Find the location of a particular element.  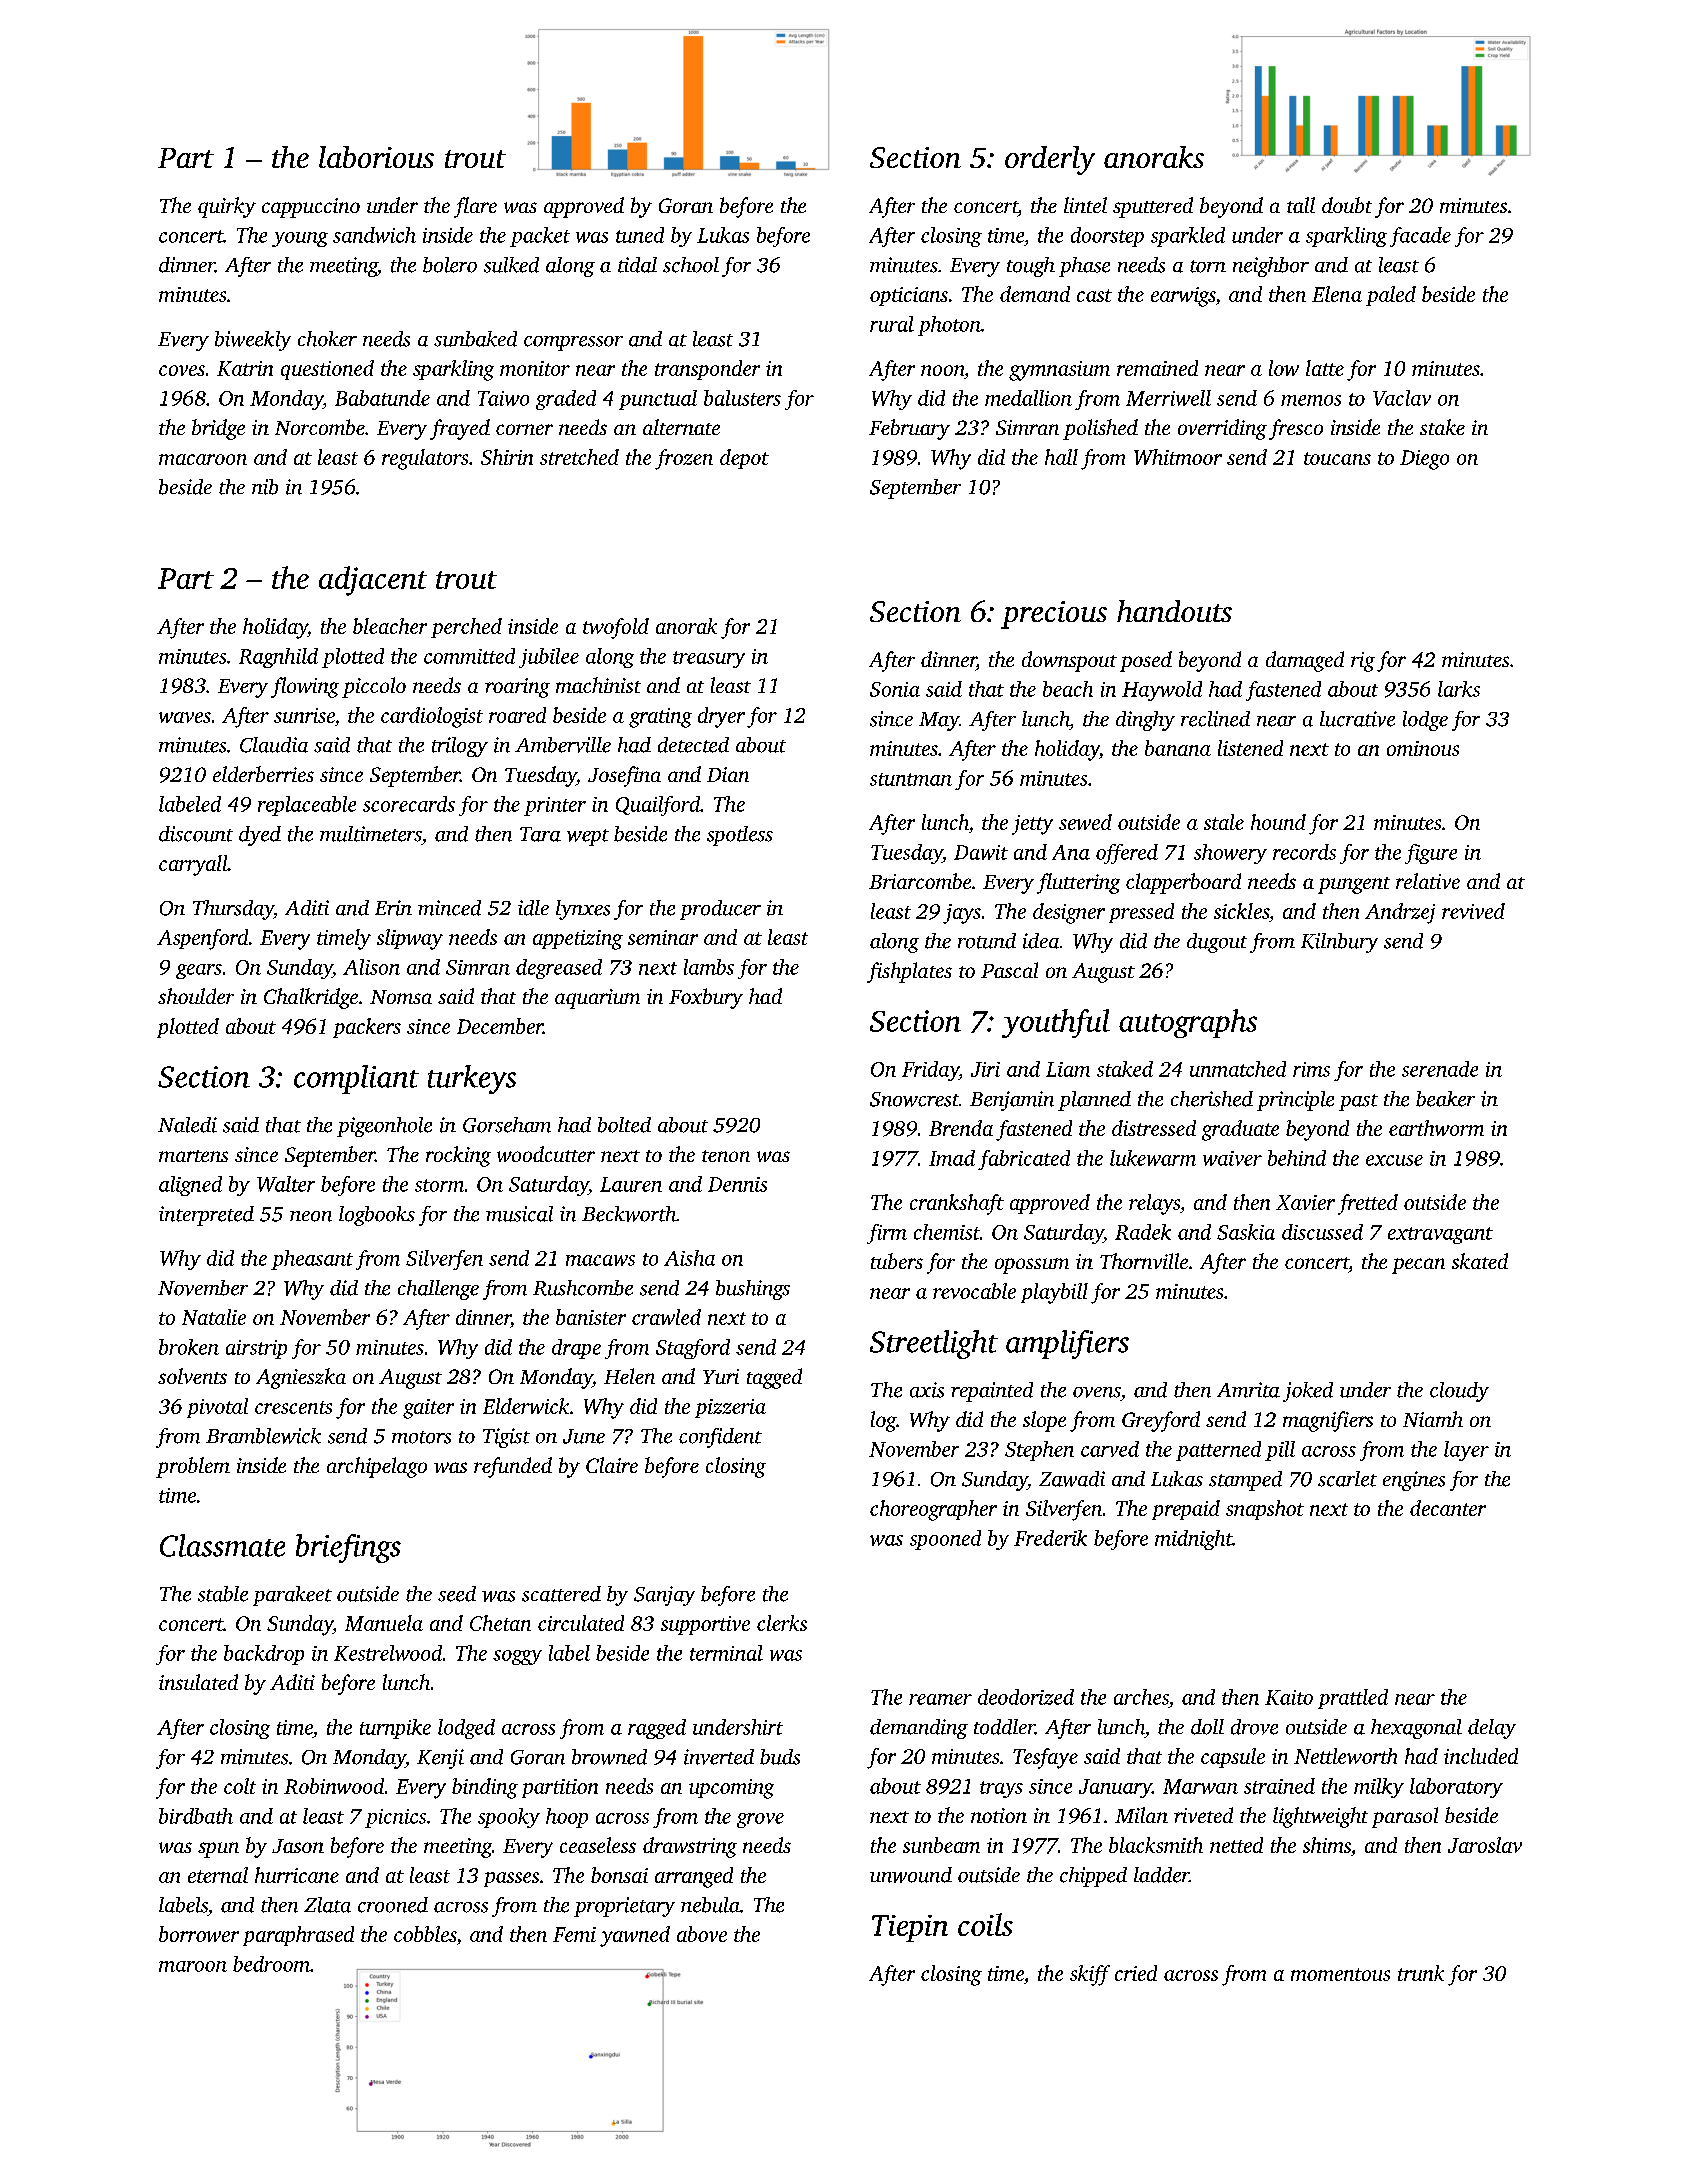

macaroon is located at coordinates (203, 459).
